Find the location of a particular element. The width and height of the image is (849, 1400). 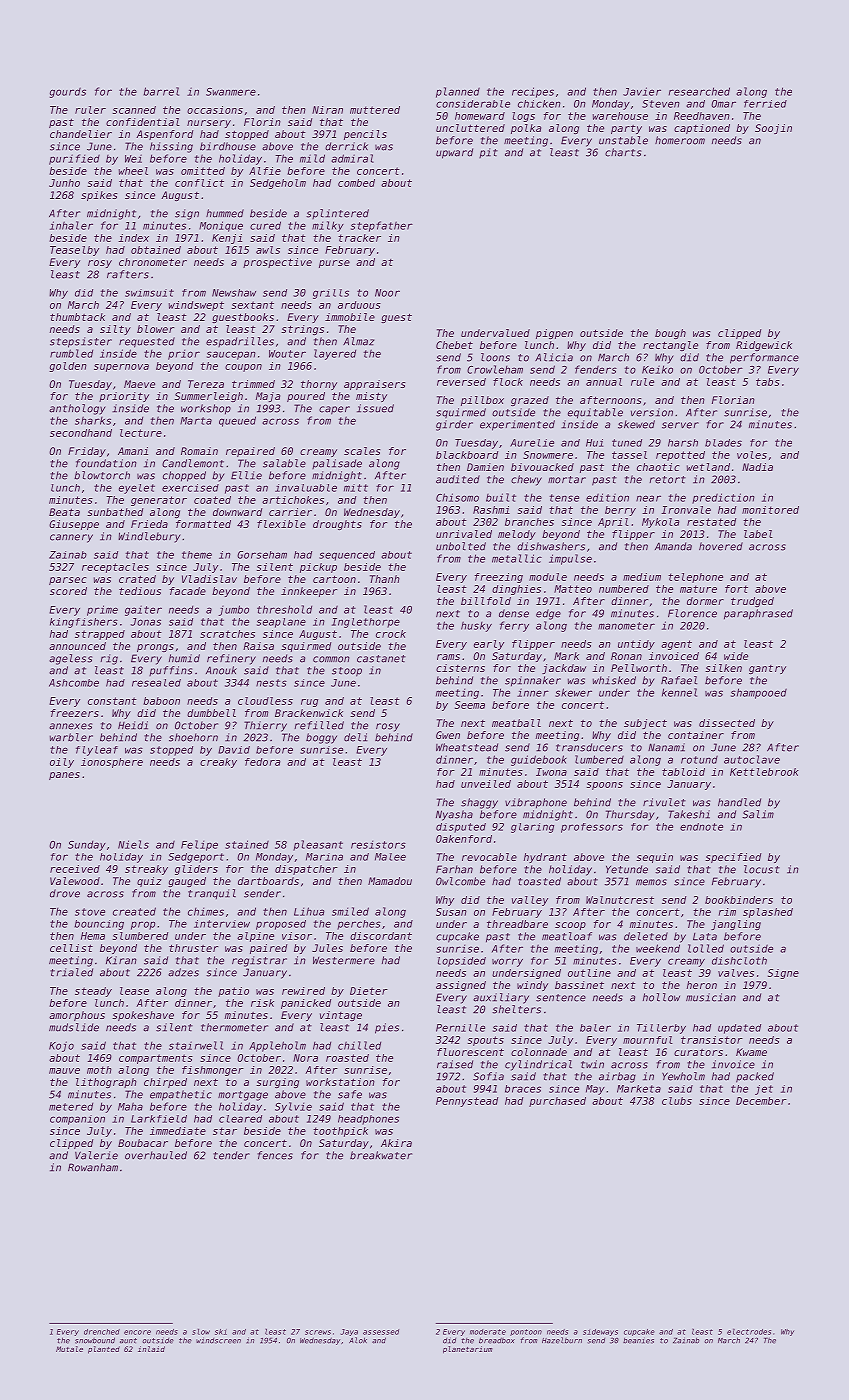

Marina is located at coordinates (324, 857).
